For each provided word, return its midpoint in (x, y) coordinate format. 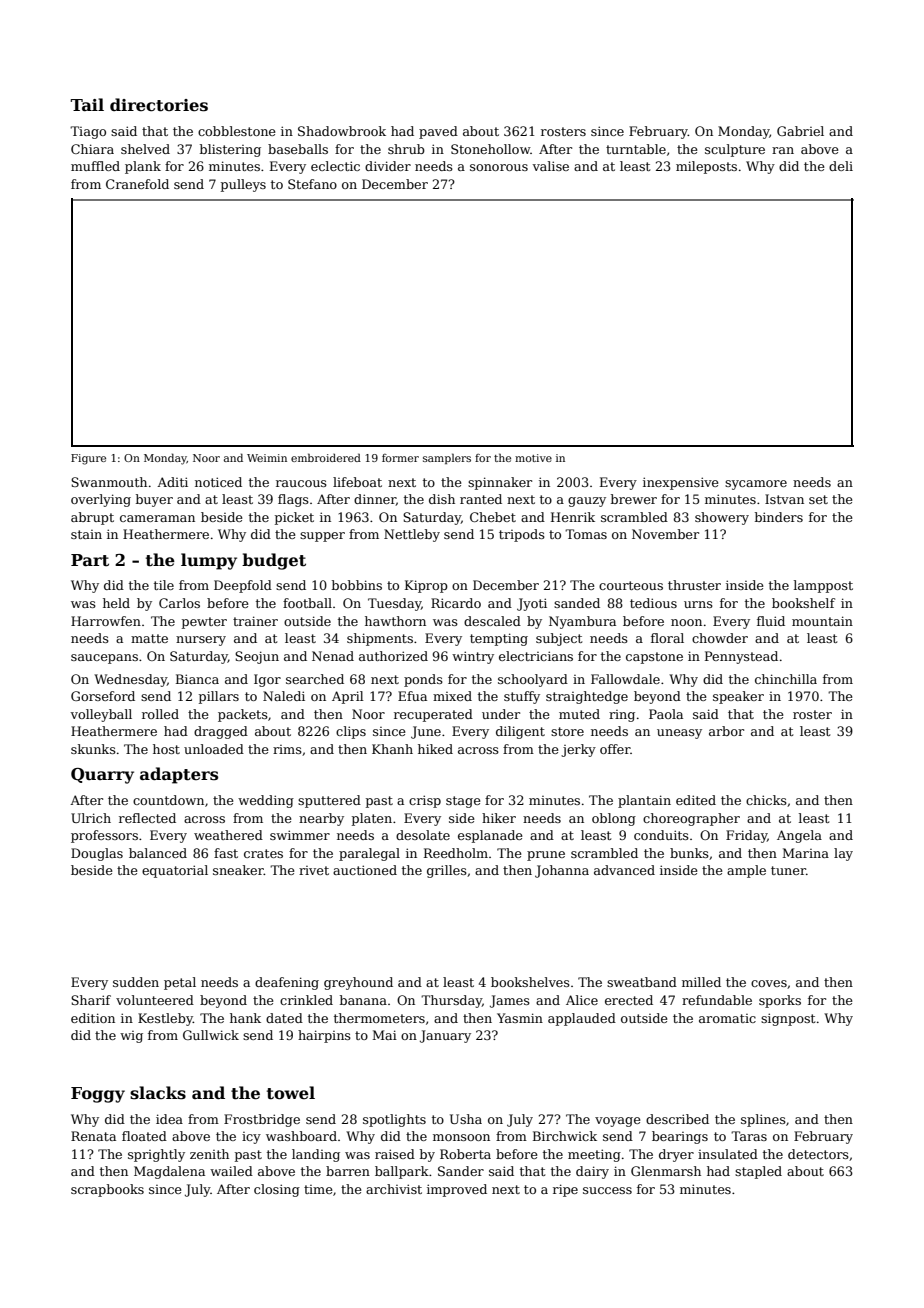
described (677, 1119)
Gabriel (800, 131)
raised (395, 1154)
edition (93, 1018)
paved (438, 132)
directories (159, 105)
